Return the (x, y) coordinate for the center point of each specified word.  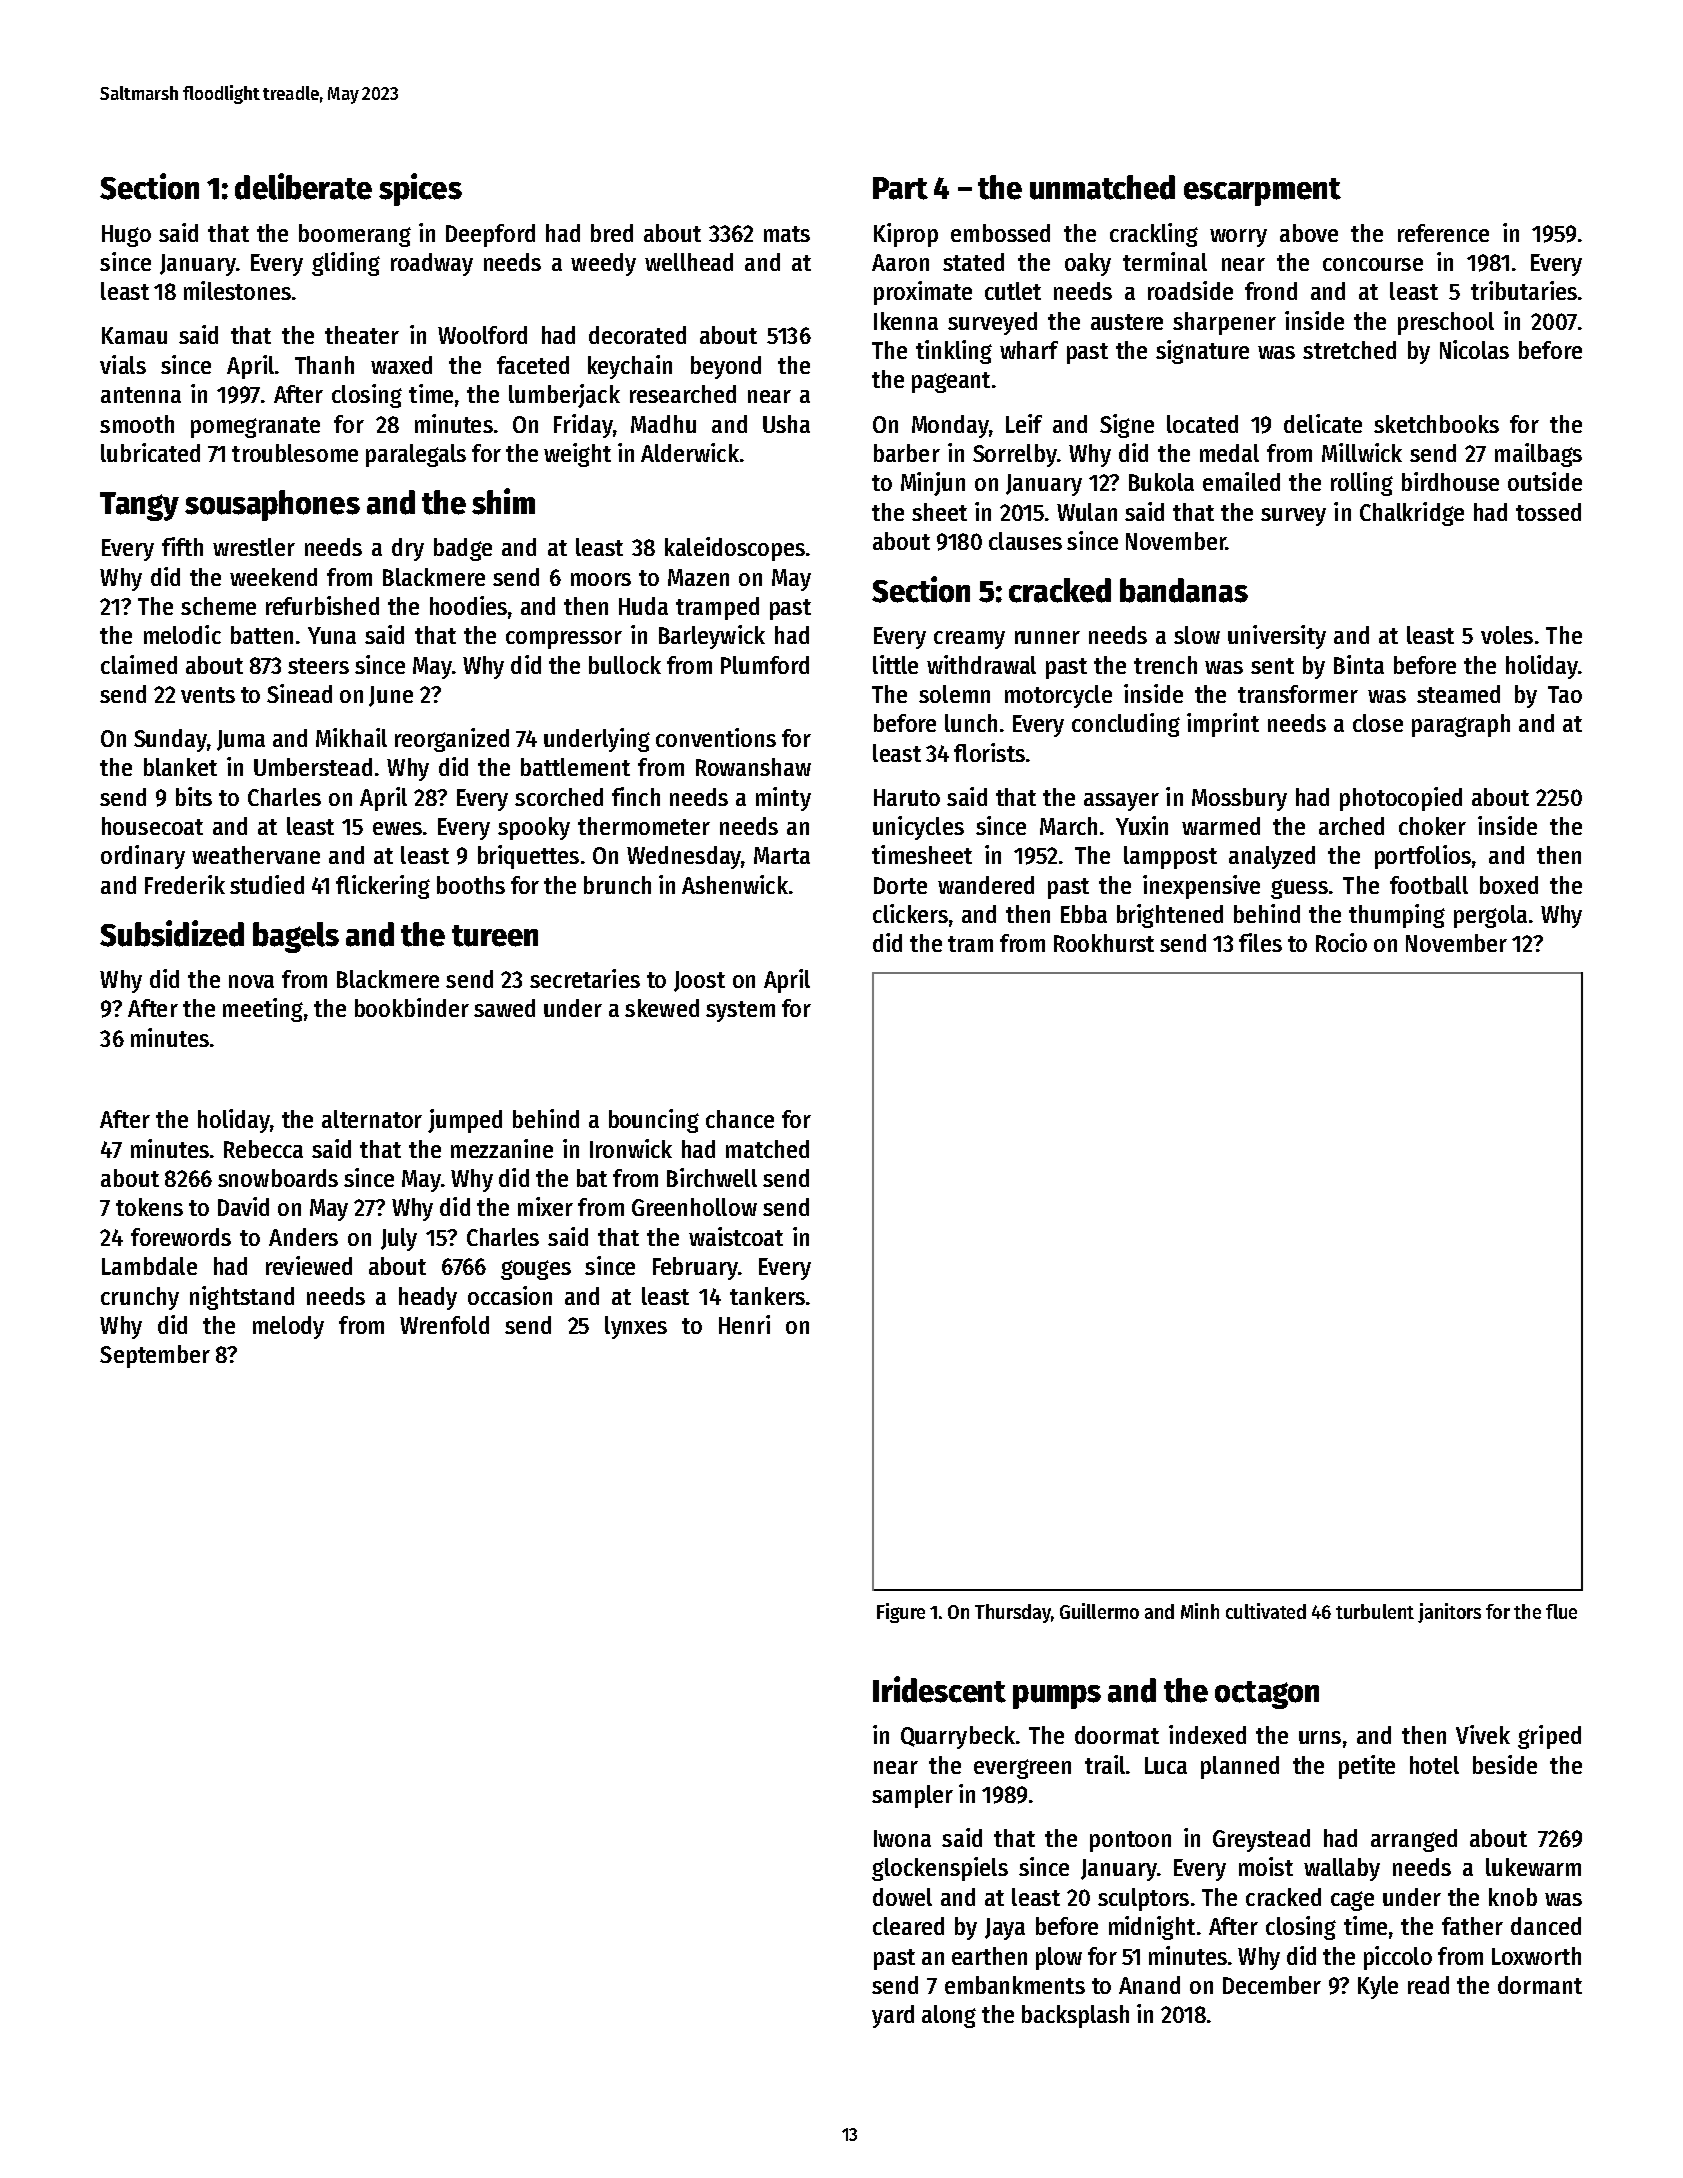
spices (420, 189)
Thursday (1013, 1613)
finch (636, 796)
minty (783, 799)
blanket (180, 767)
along (949, 2016)
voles (1507, 635)
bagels (296, 937)
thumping (1397, 916)
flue (1561, 1611)
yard (893, 2016)
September (155, 1356)
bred (612, 233)
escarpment (1262, 192)
